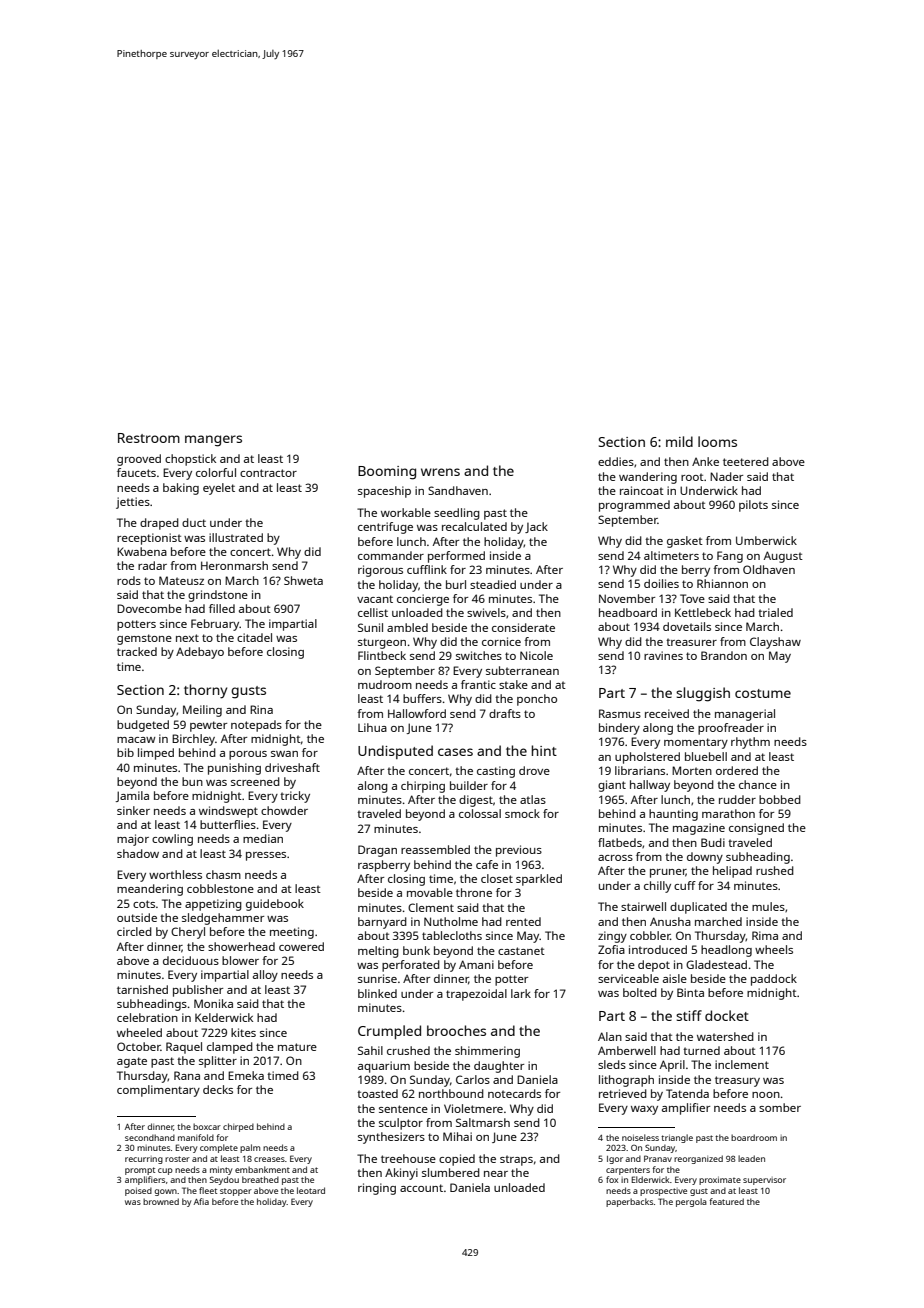 This screenshot has height=1308, width=924. Describe the element at coordinates (213, 441) in the screenshot. I see `mangers` at that location.
